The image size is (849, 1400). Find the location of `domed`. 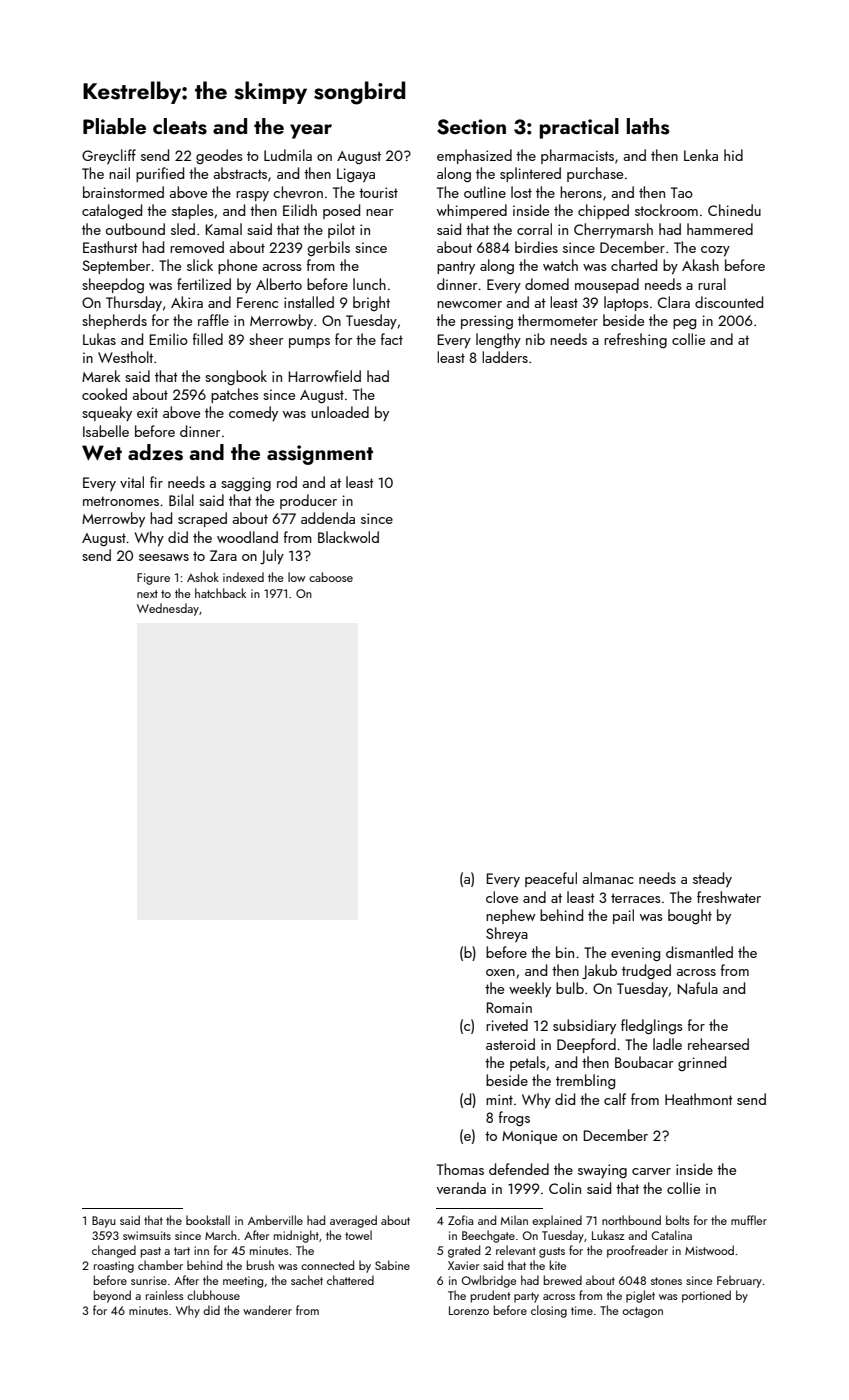

domed is located at coordinates (547, 284).
